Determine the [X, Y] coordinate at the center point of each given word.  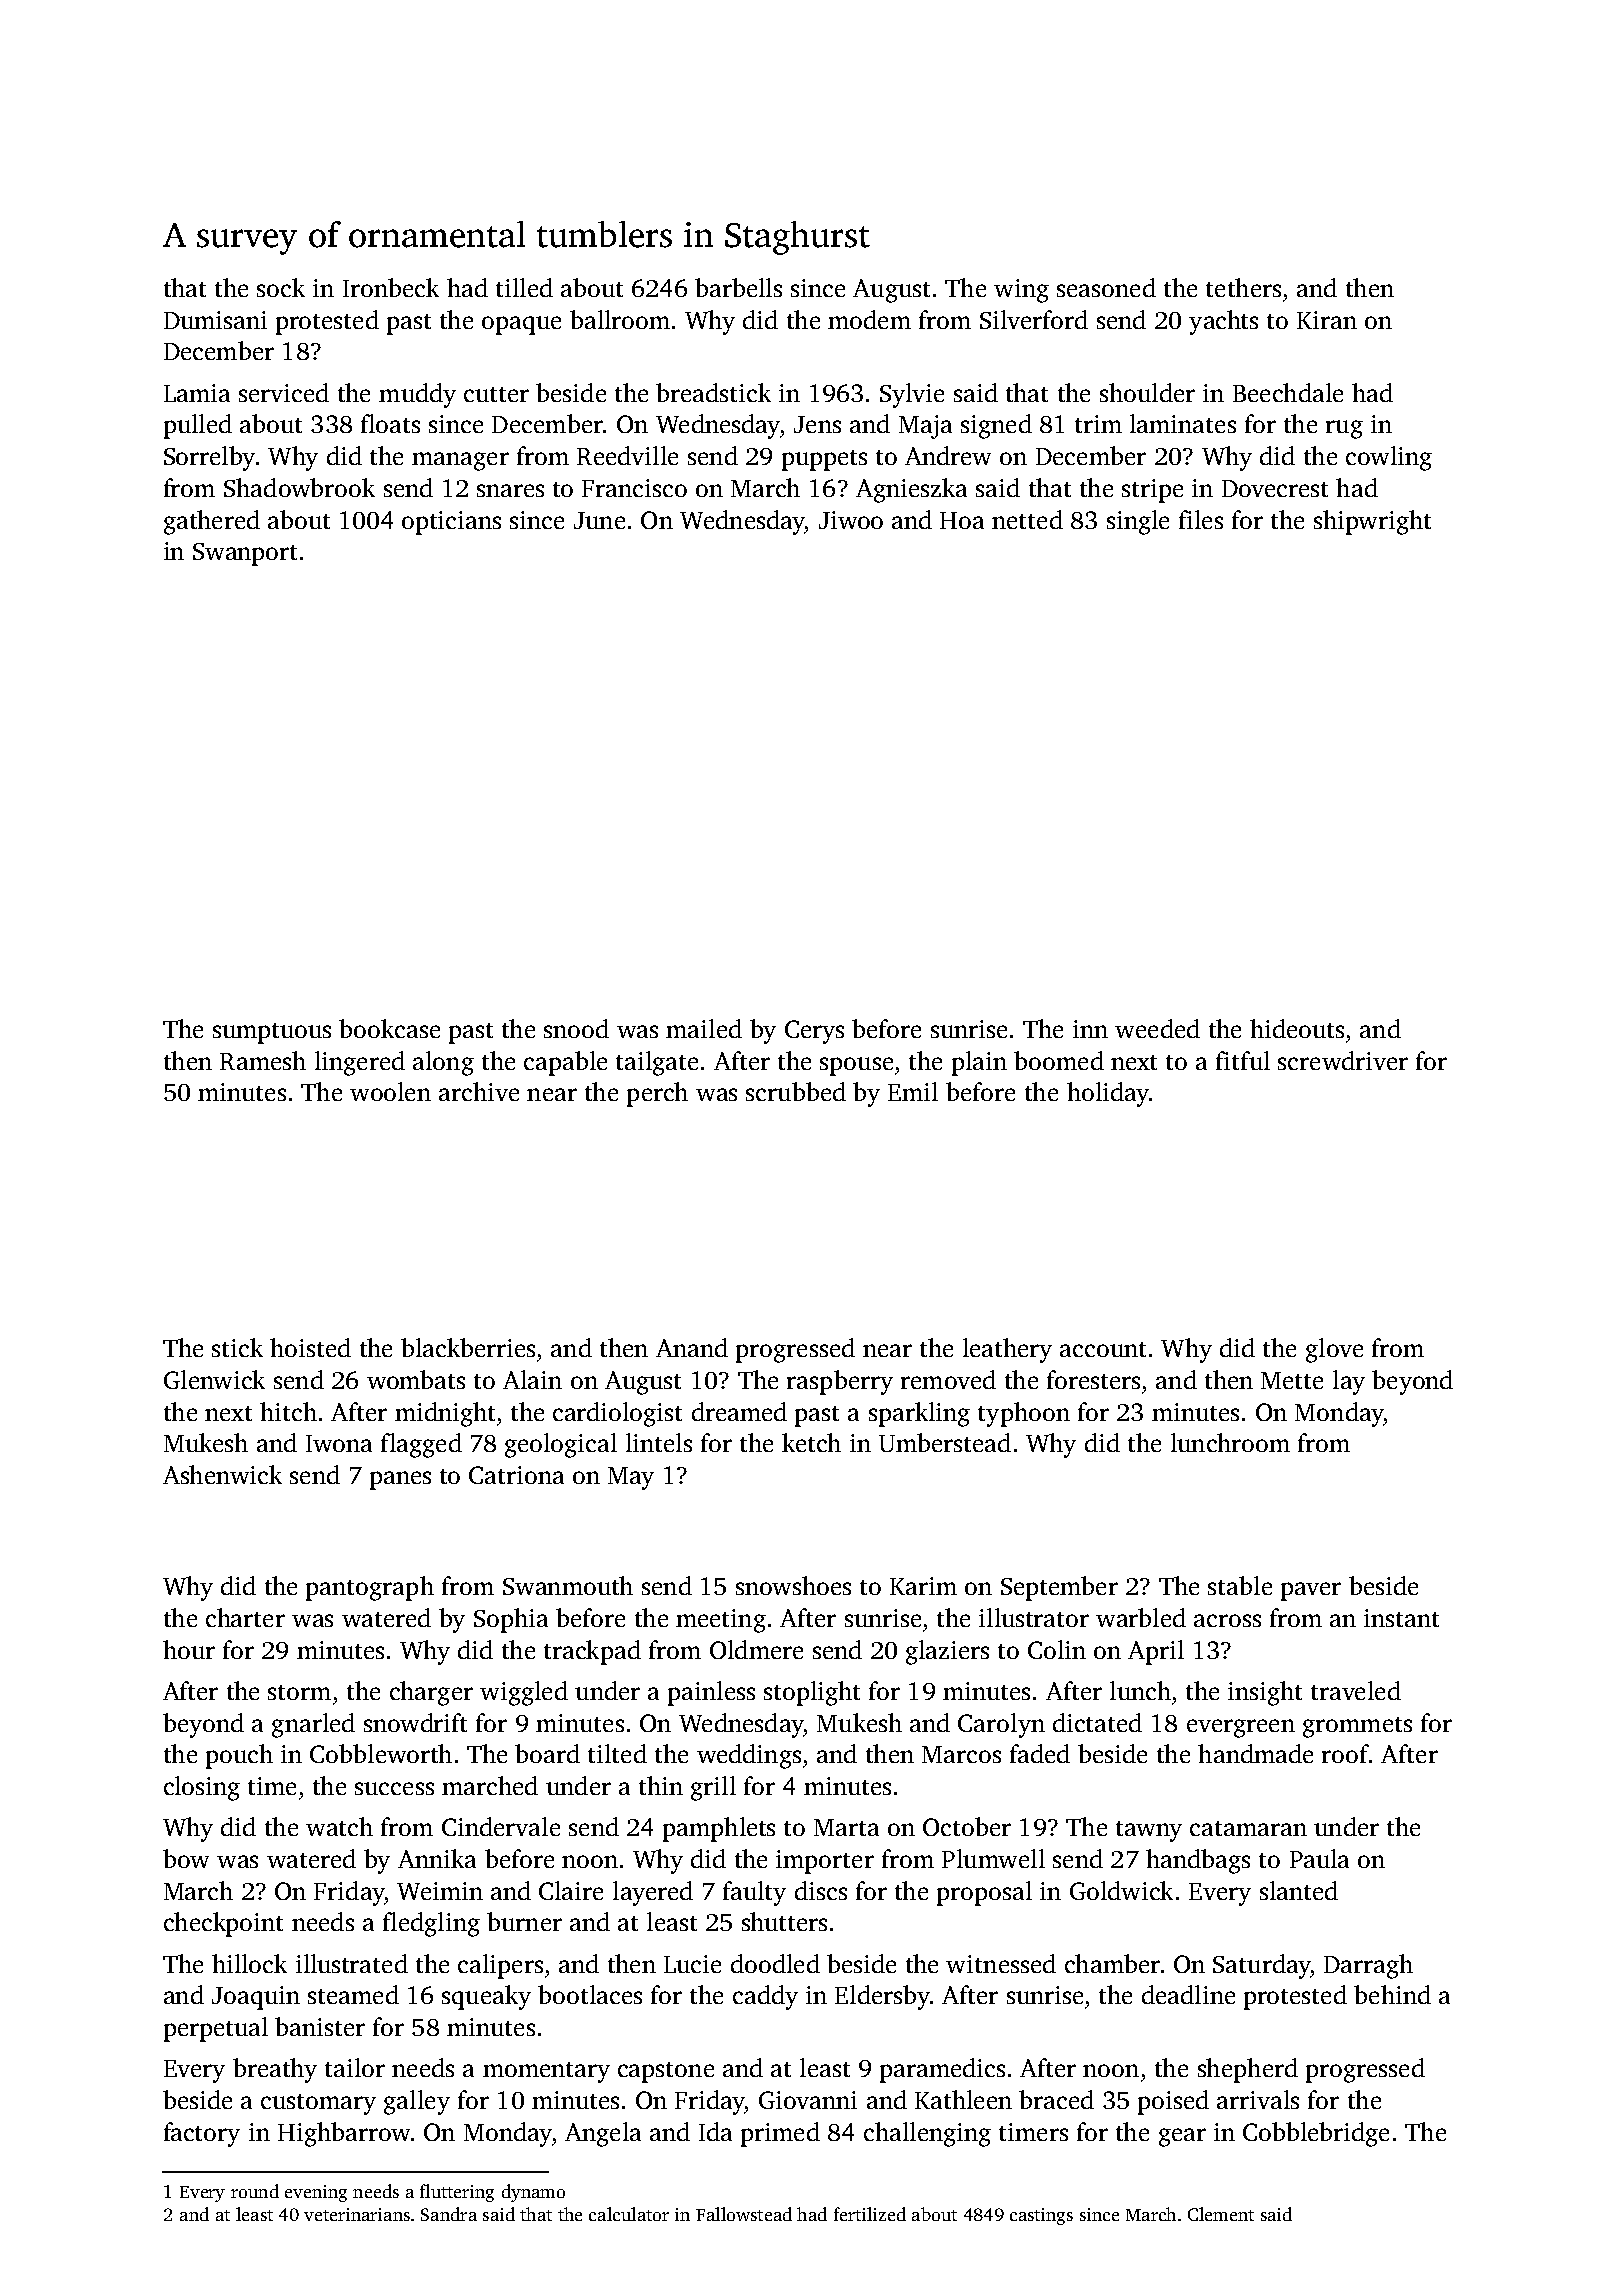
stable [1240, 1585]
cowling [1389, 458]
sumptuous [272, 1033]
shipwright [1372, 522]
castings [1041, 2216]
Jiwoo [851, 520]
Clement [1221, 2214]
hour [189, 1649]
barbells [738, 287]
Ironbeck [391, 287]
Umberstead [945, 1442]
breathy [275, 2070]
